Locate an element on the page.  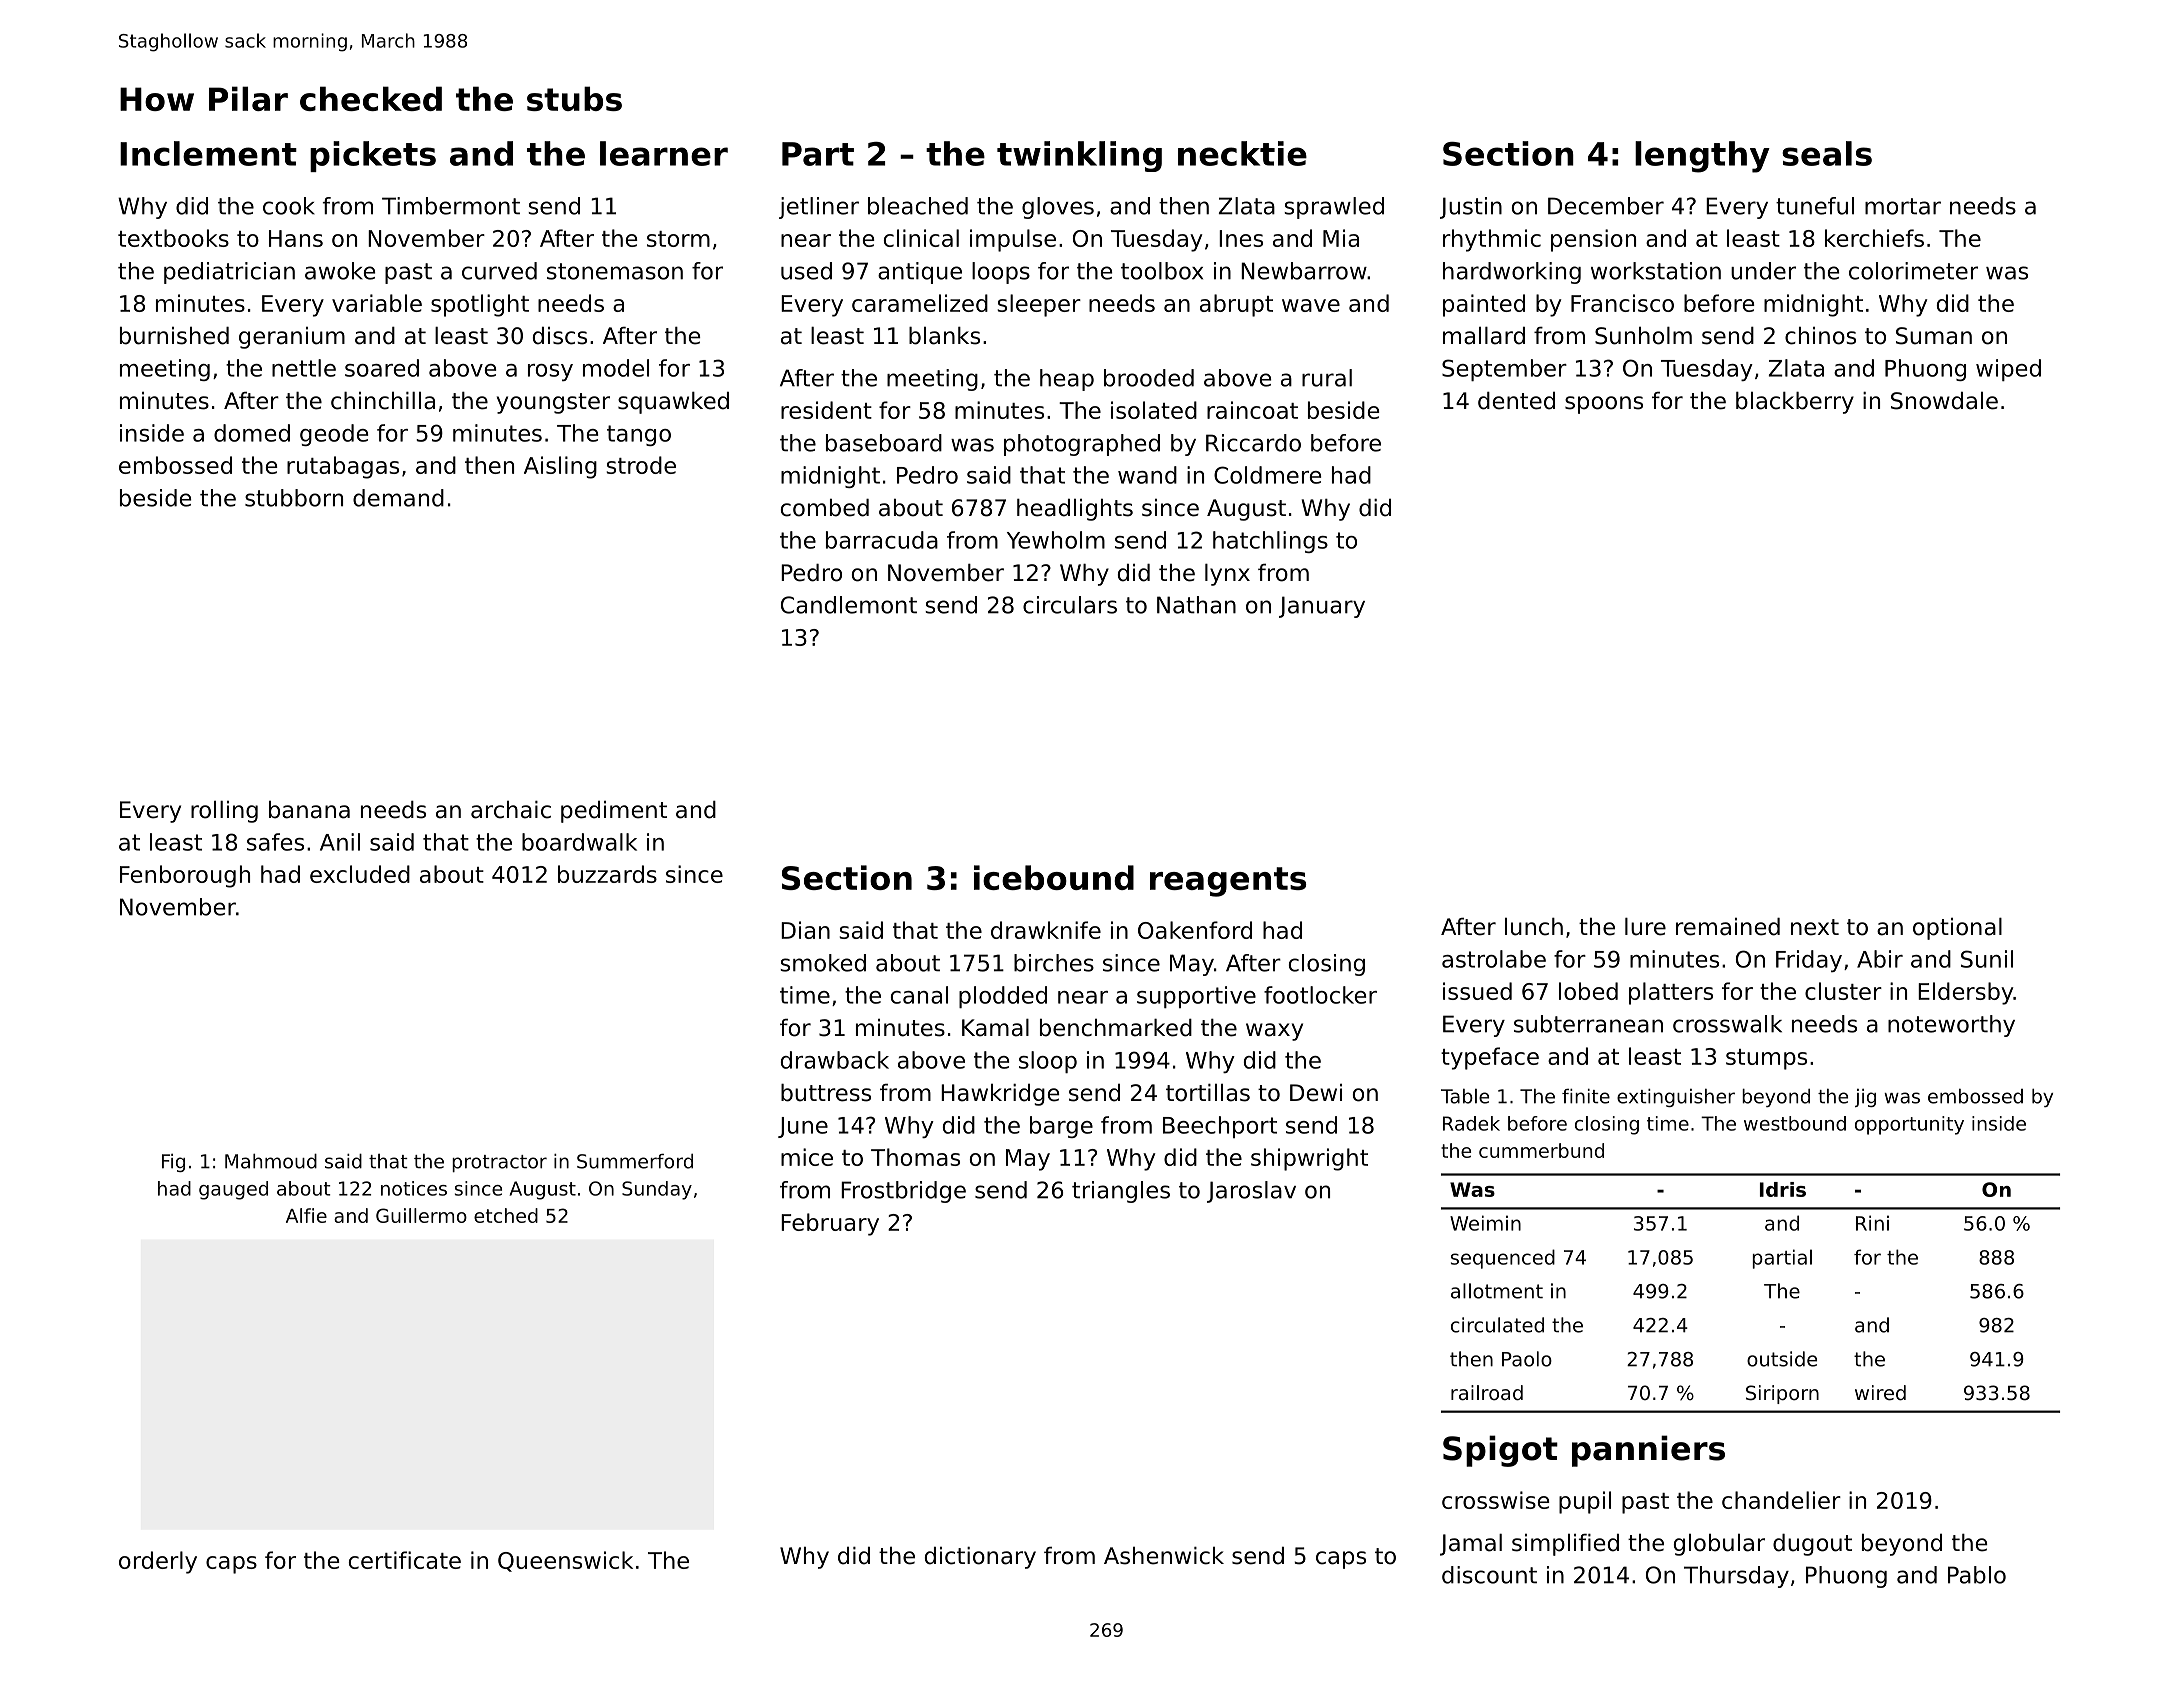
Ashenwick is located at coordinates (1164, 1556).
